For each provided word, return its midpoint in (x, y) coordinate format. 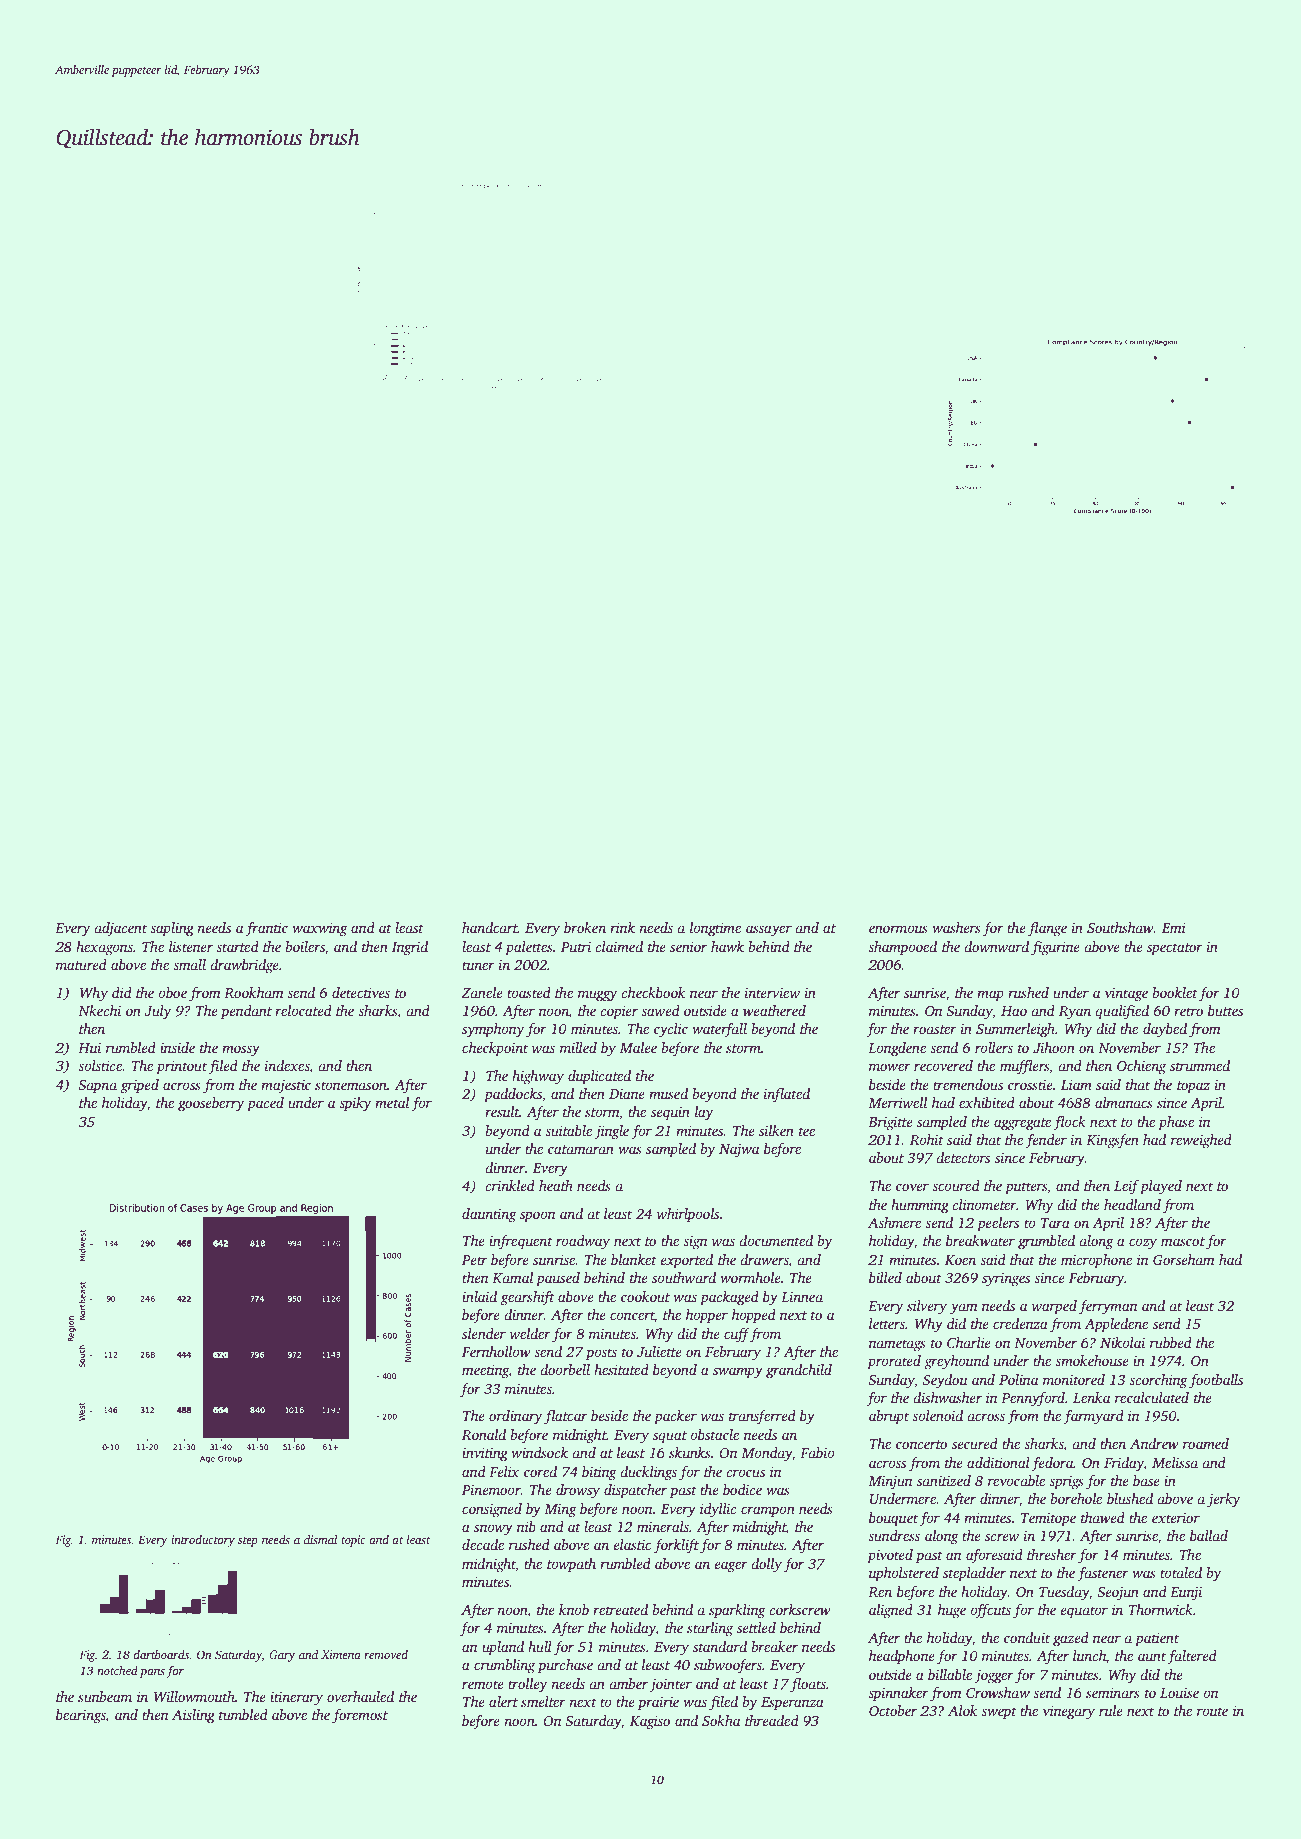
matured (81, 964)
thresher (1052, 1554)
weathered (774, 1010)
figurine (1055, 948)
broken (585, 927)
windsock (539, 1452)
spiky (355, 1104)
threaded (772, 1720)
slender (484, 1333)
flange (1047, 929)
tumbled (243, 1714)
